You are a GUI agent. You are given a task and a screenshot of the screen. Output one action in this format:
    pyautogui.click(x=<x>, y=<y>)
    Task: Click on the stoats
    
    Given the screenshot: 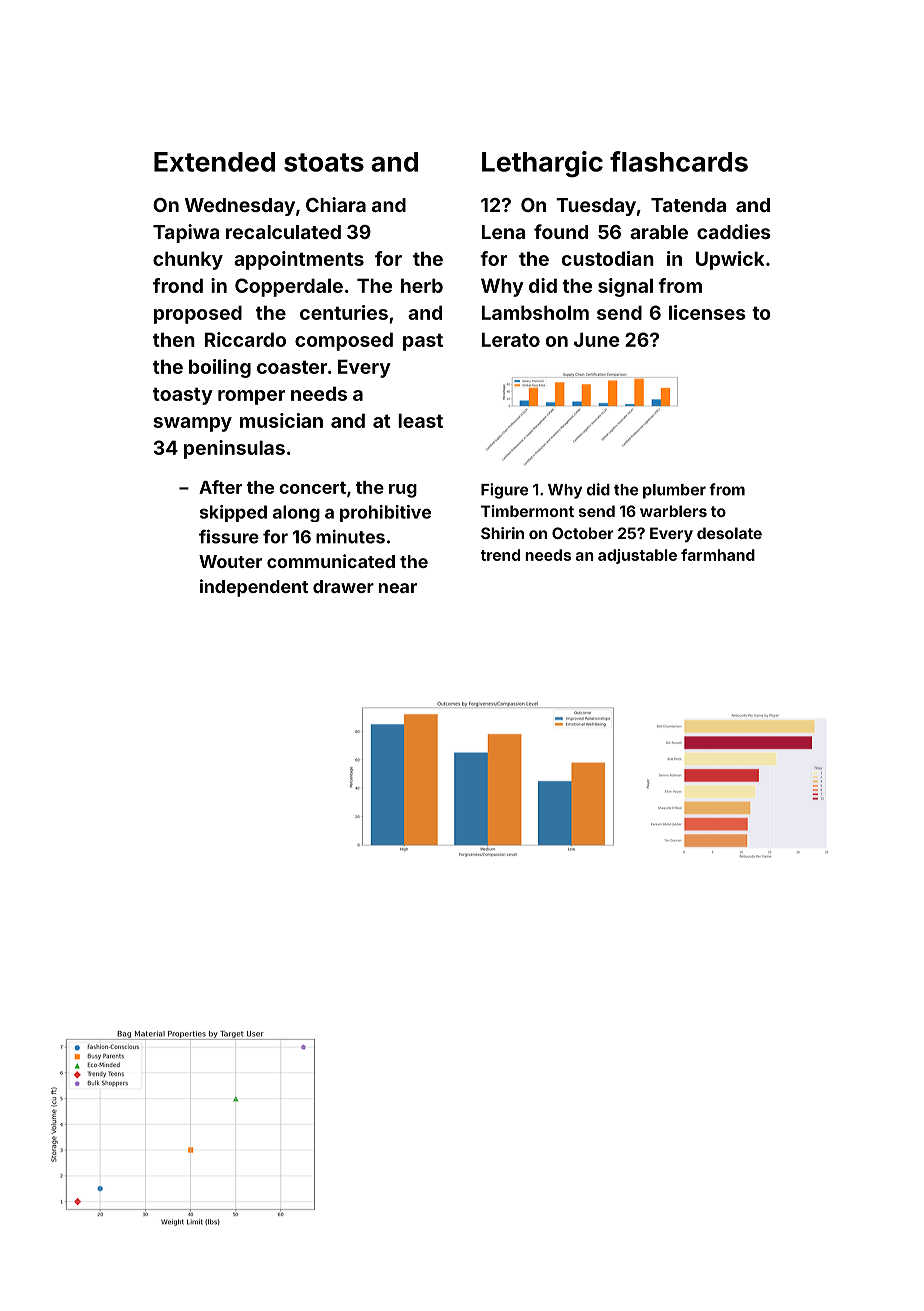 What is the action you would take?
    pyautogui.click(x=324, y=162)
